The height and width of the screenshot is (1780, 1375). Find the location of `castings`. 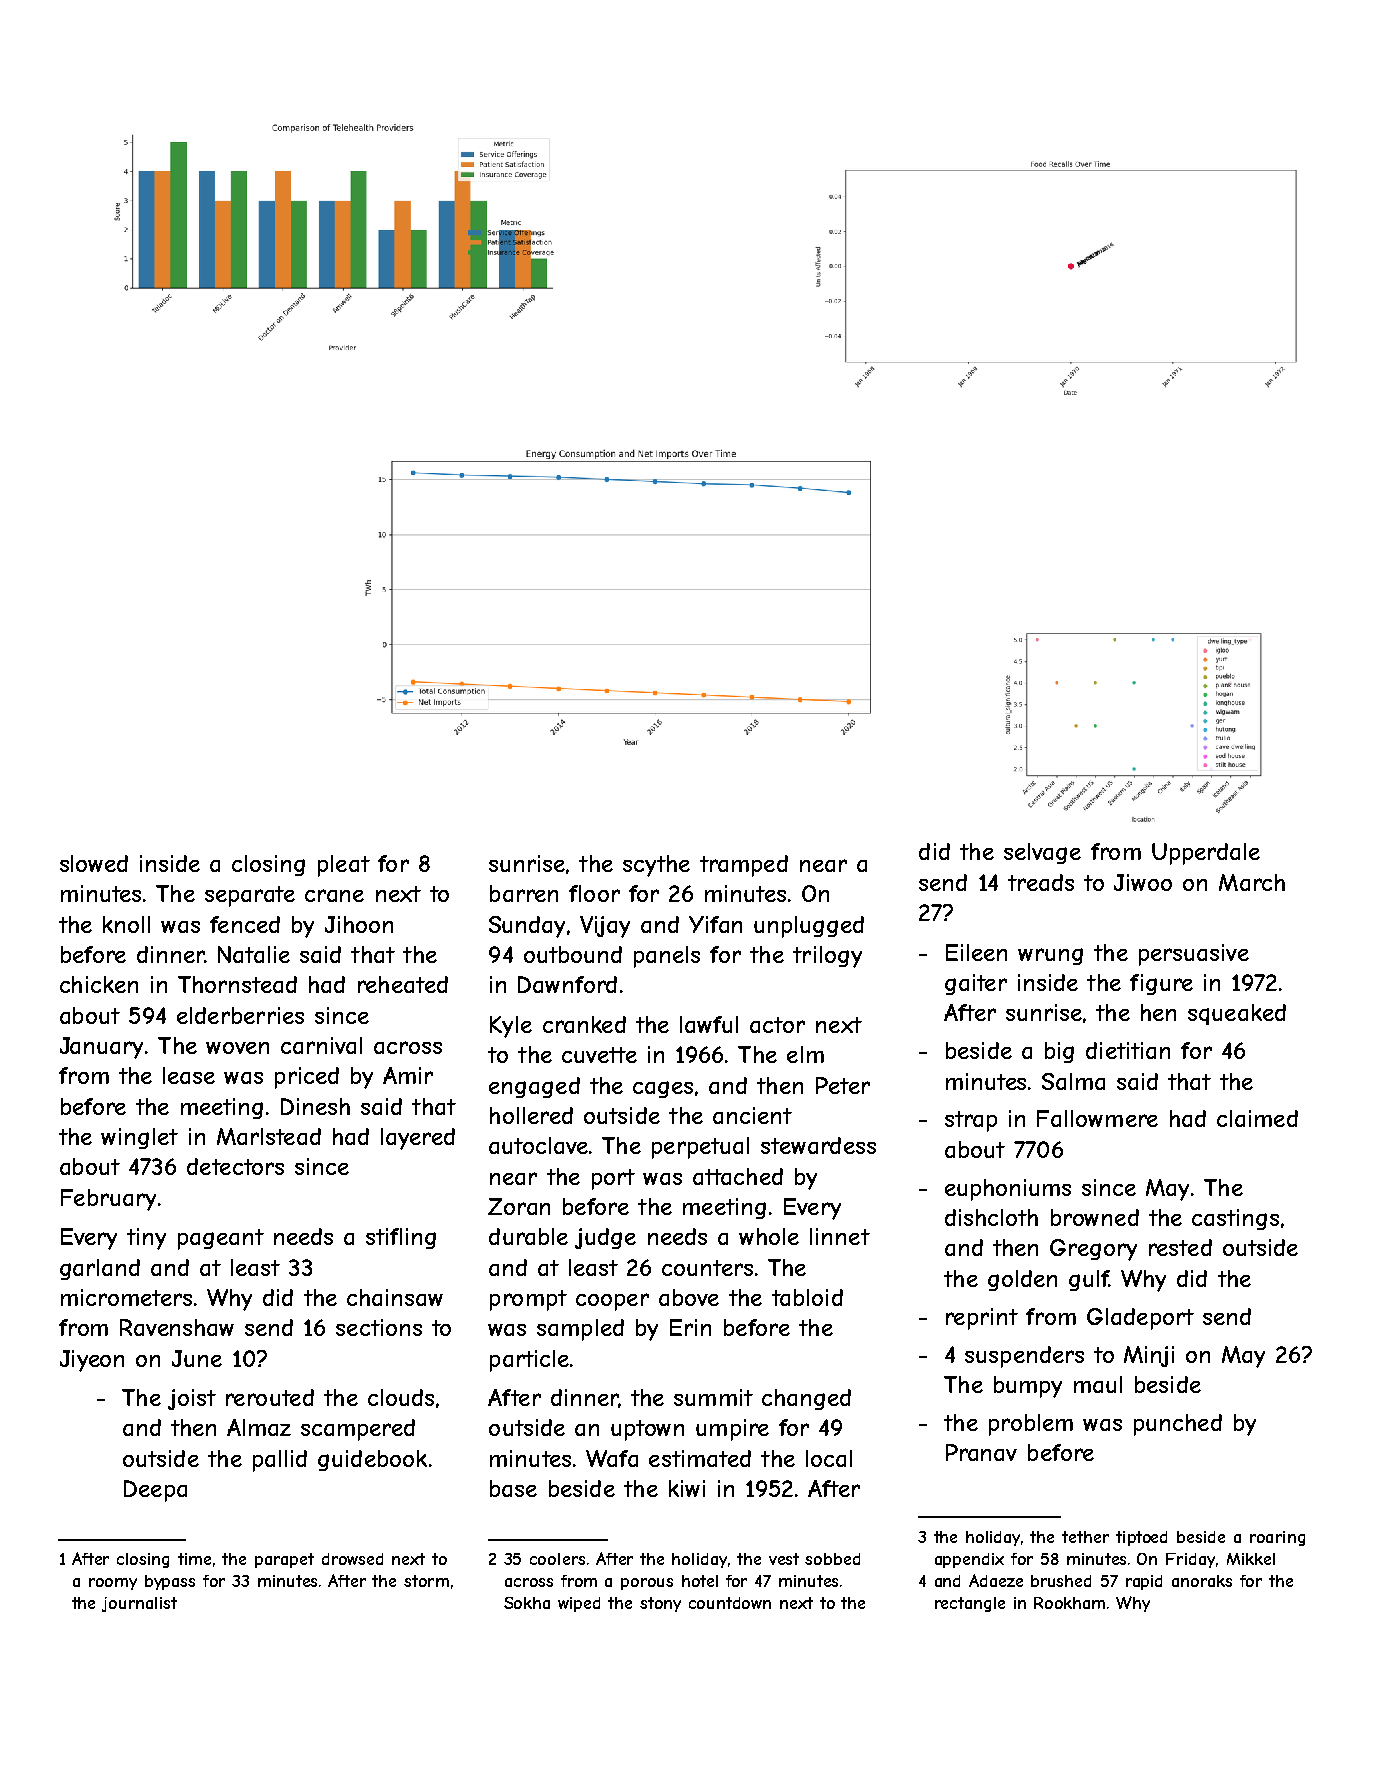

castings is located at coordinates (1235, 1219).
